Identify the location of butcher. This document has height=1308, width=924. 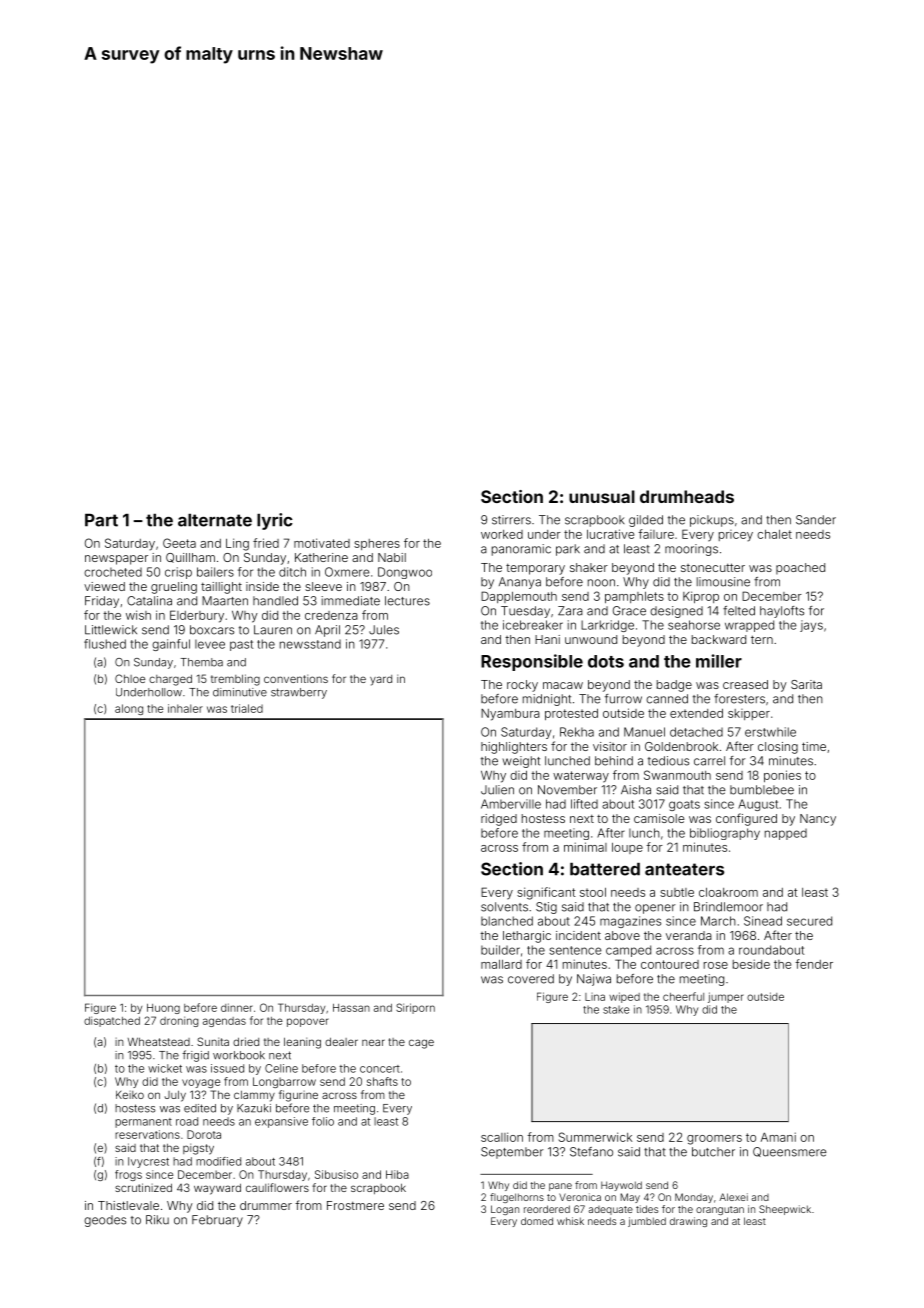
(713, 1152).
